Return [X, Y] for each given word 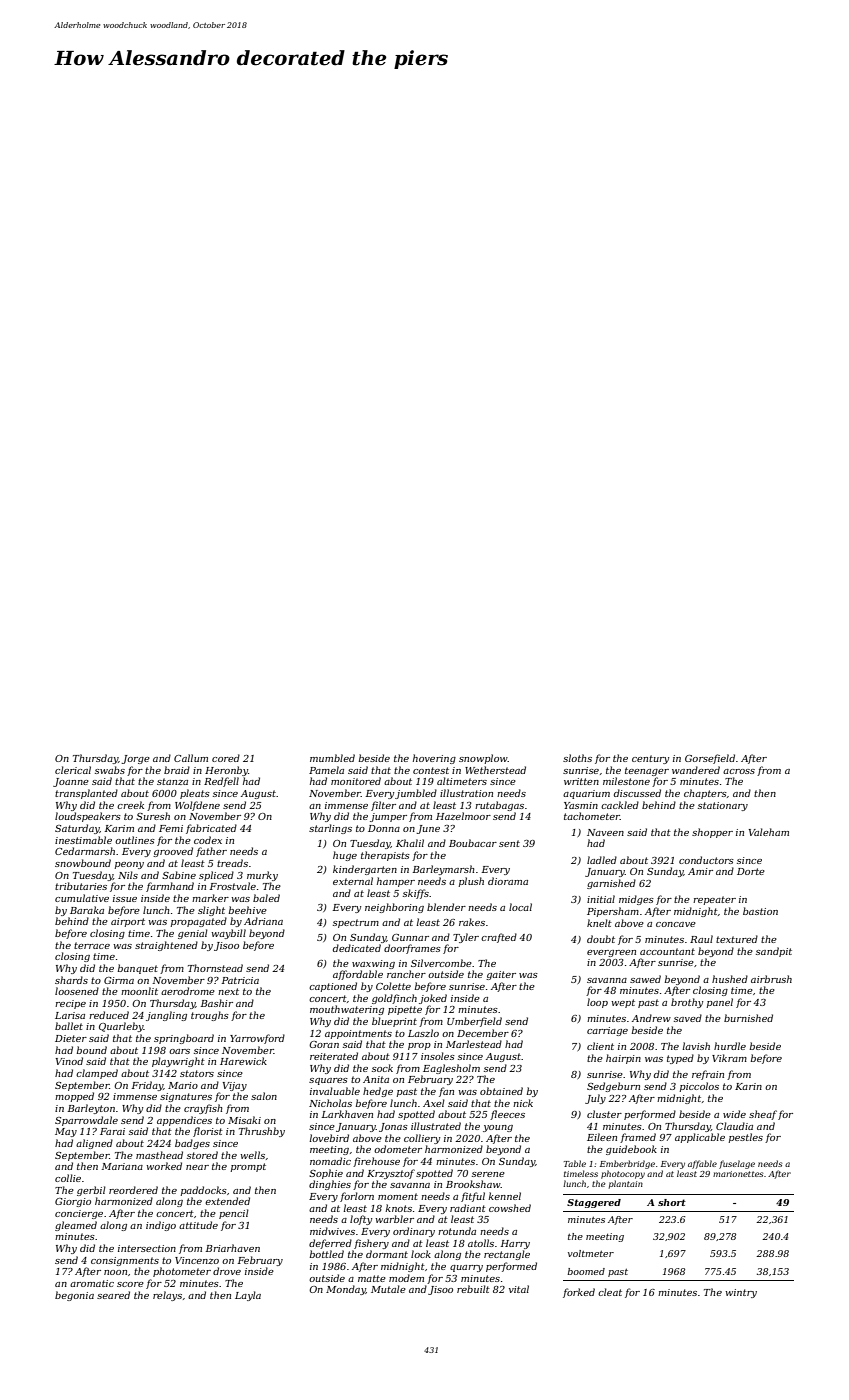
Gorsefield [710, 759]
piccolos [699, 1087]
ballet [69, 1026]
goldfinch [394, 999]
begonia [74, 1296]
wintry [741, 1293]
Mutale [388, 1289]
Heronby [226, 771]
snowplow [483, 759]
